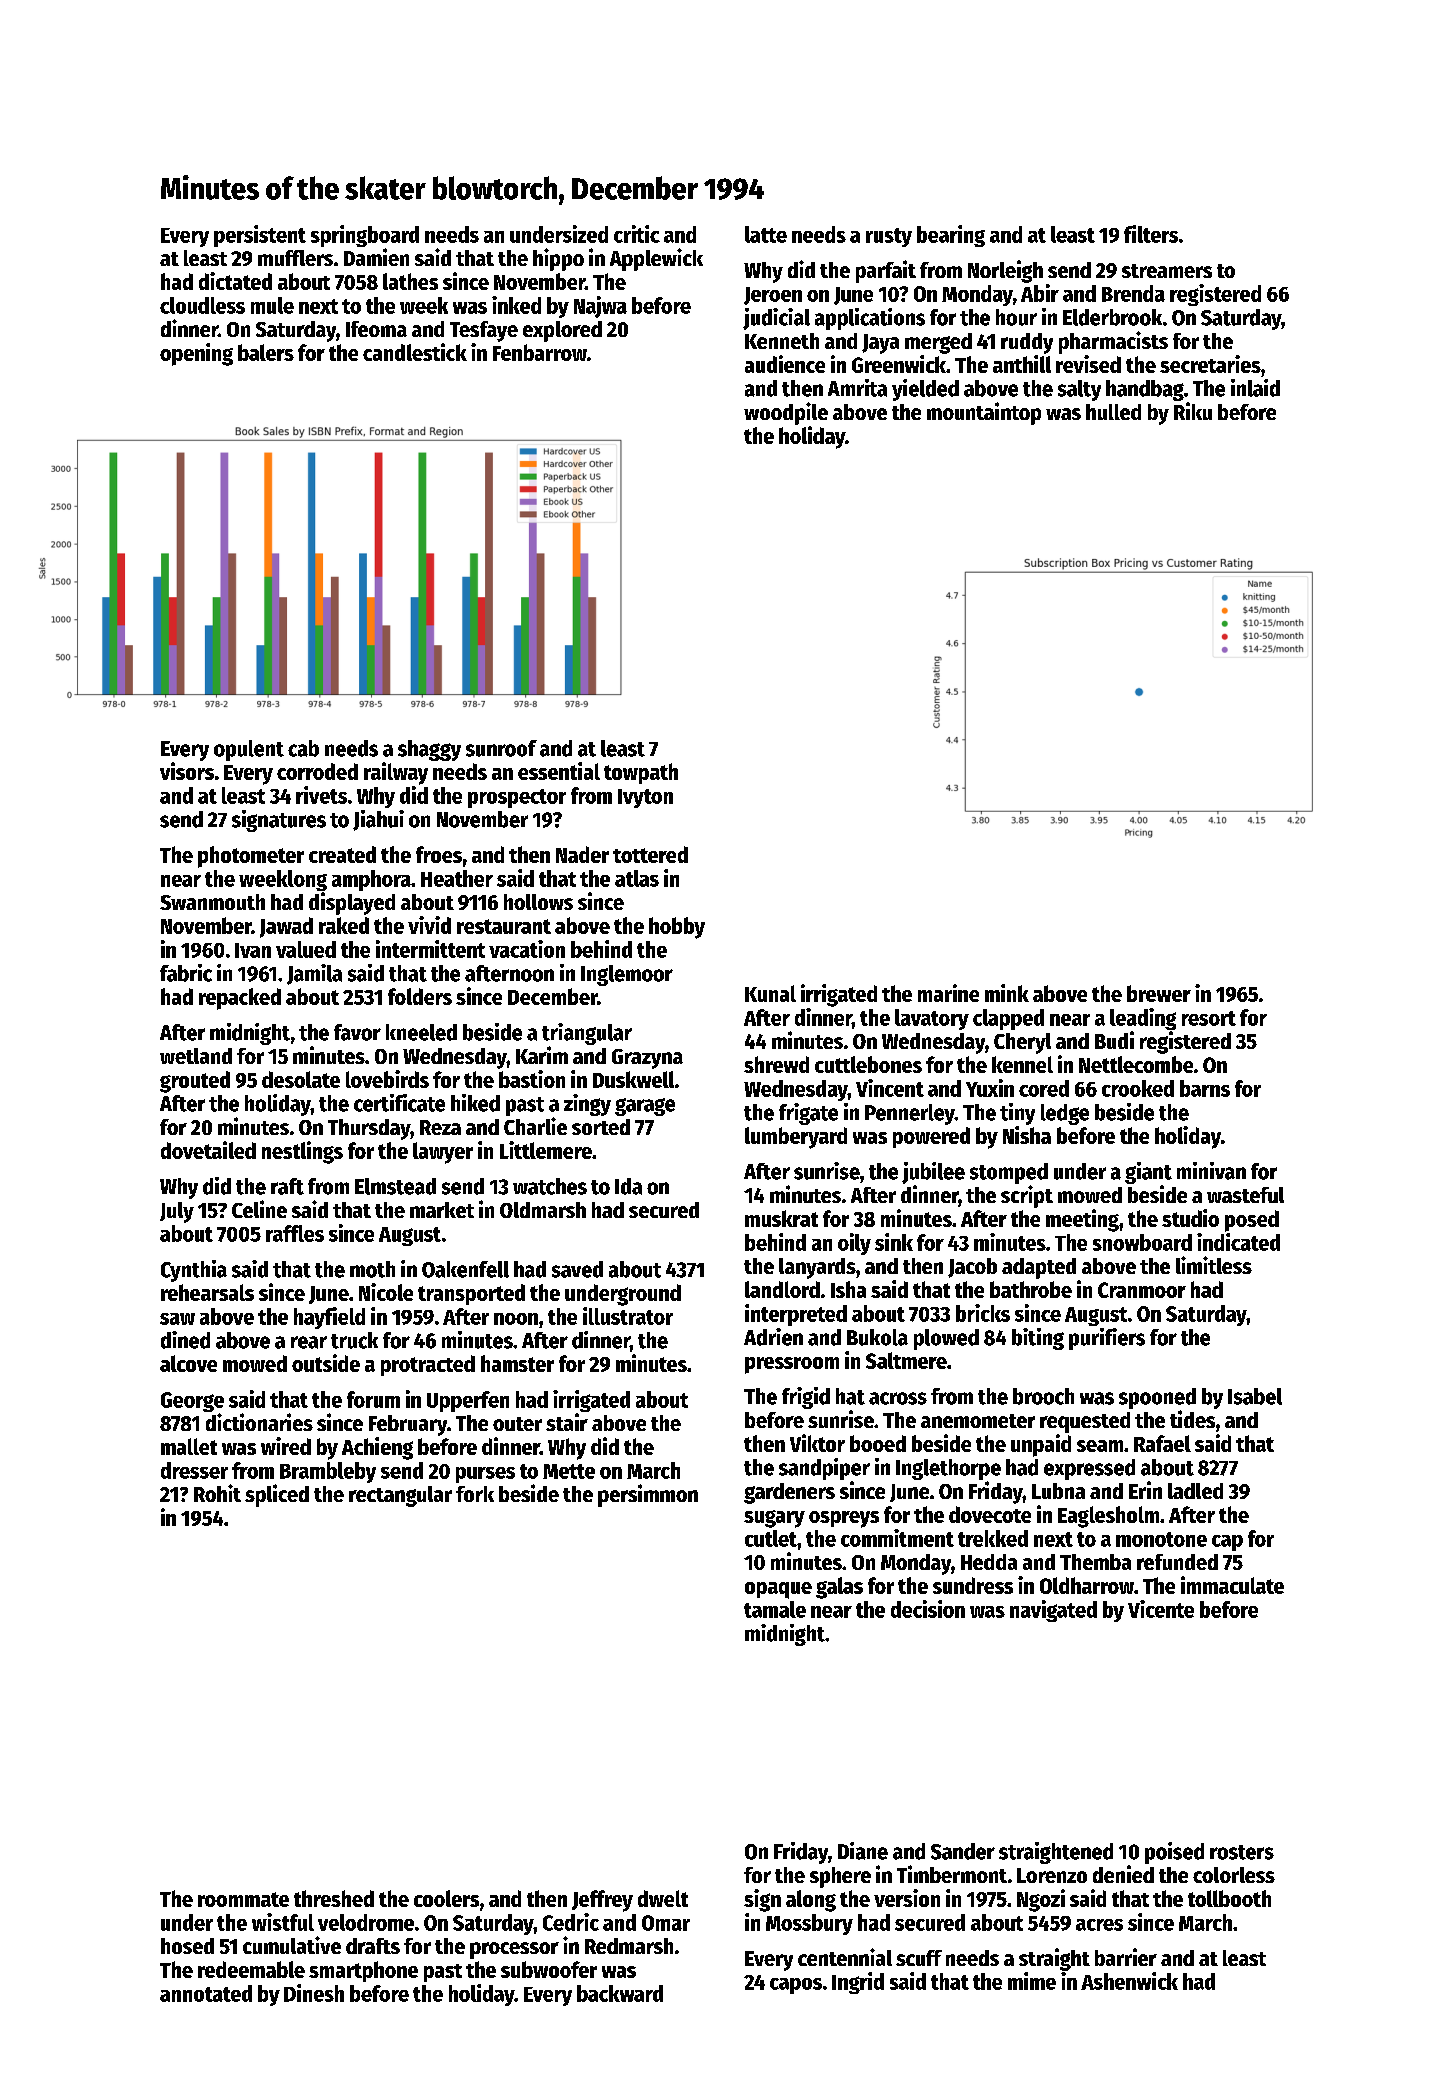 The image size is (1450, 2100). What do you see at coordinates (951, 236) in the document?
I see `bearing` at bounding box center [951, 236].
